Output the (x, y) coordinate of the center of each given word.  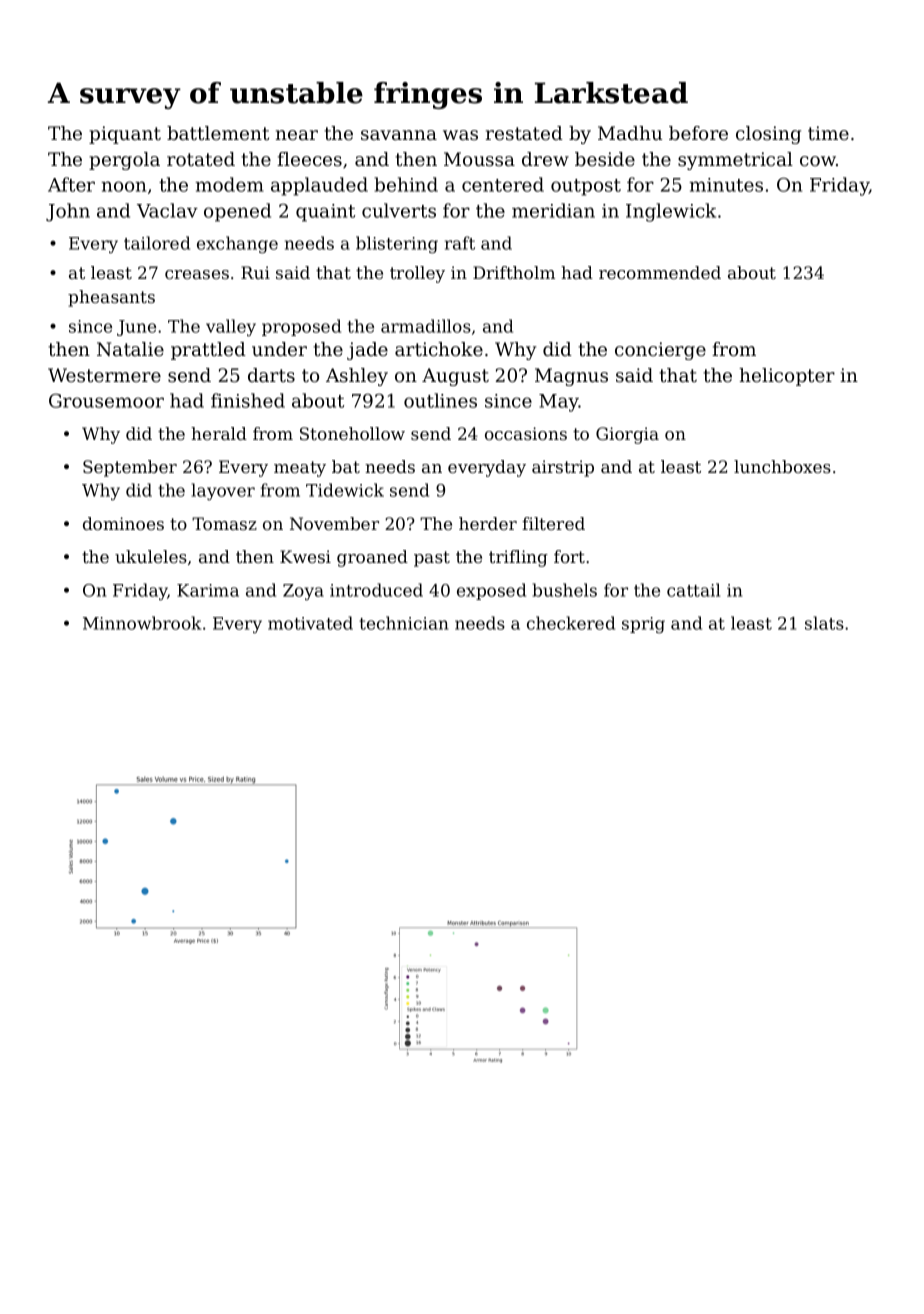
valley (231, 328)
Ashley (357, 377)
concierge (660, 351)
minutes (726, 185)
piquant (125, 135)
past (432, 559)
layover (223, 491)
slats (824, 623)
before (698, 133)
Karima (208, 590)
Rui (255, 272)
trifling (518, 558)
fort (569, 556)
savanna (399, 135)
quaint (325, 213)
